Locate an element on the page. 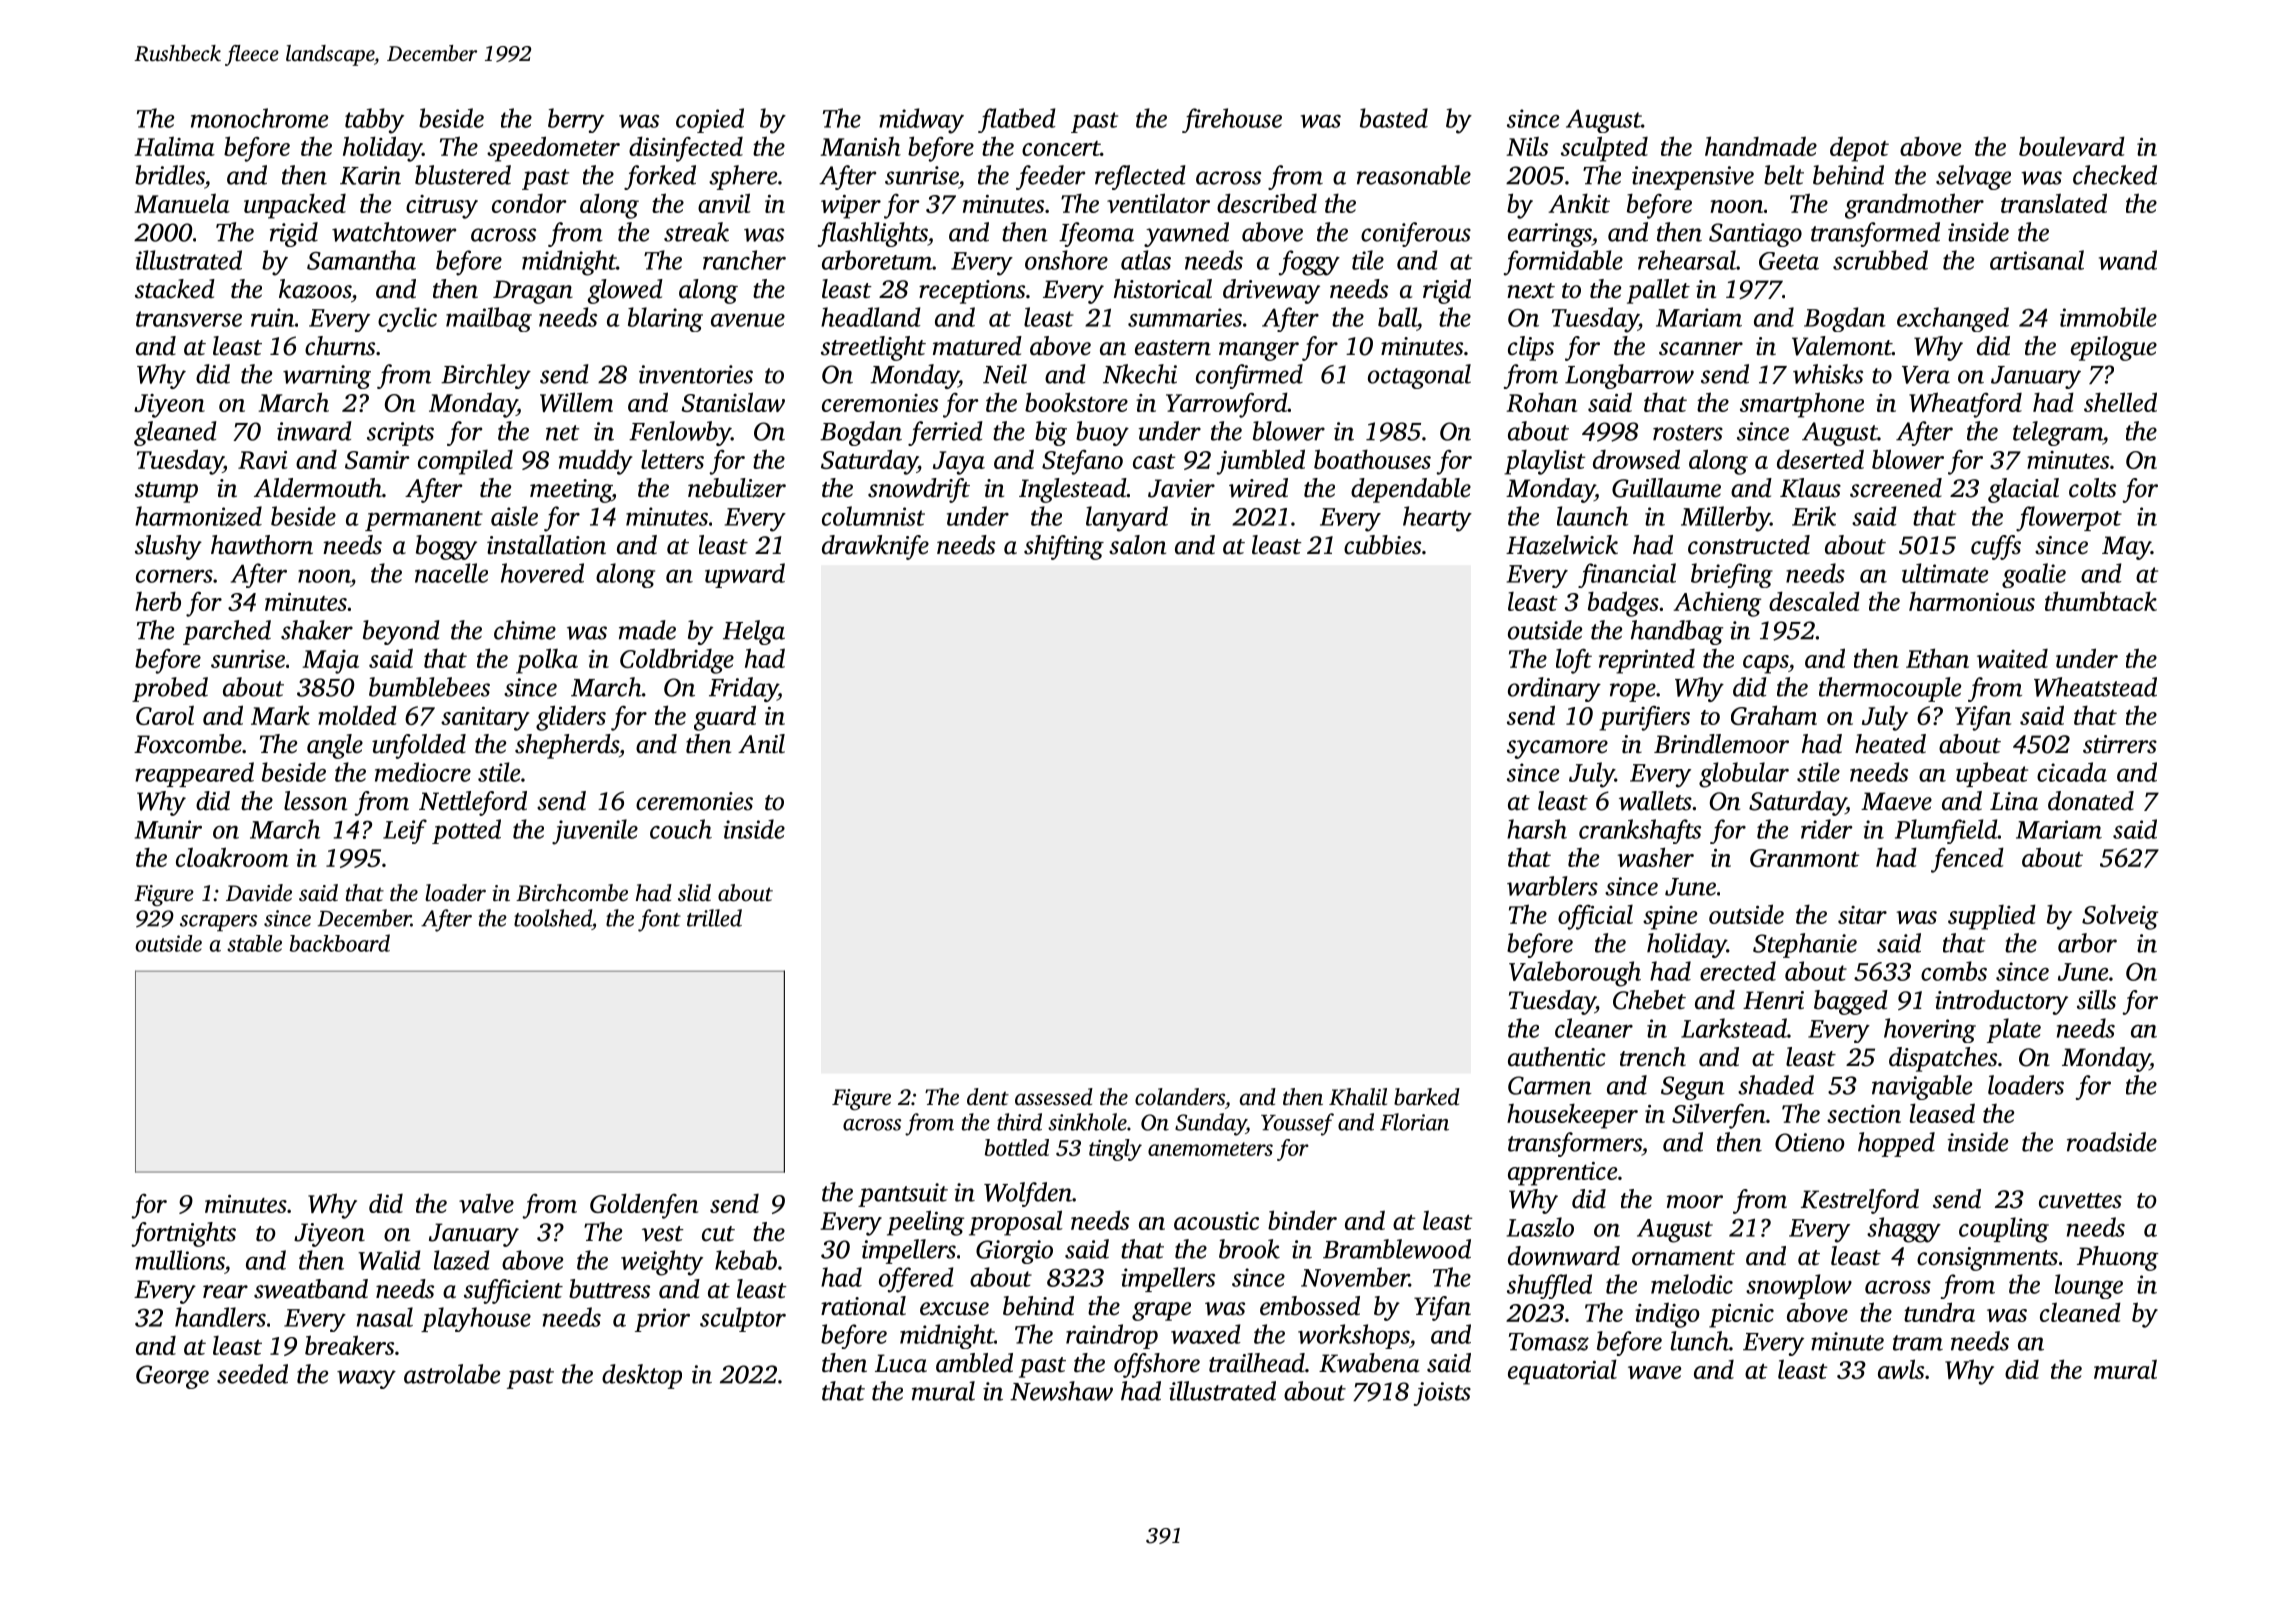  harsh is located at coordinates (1537, 829).
